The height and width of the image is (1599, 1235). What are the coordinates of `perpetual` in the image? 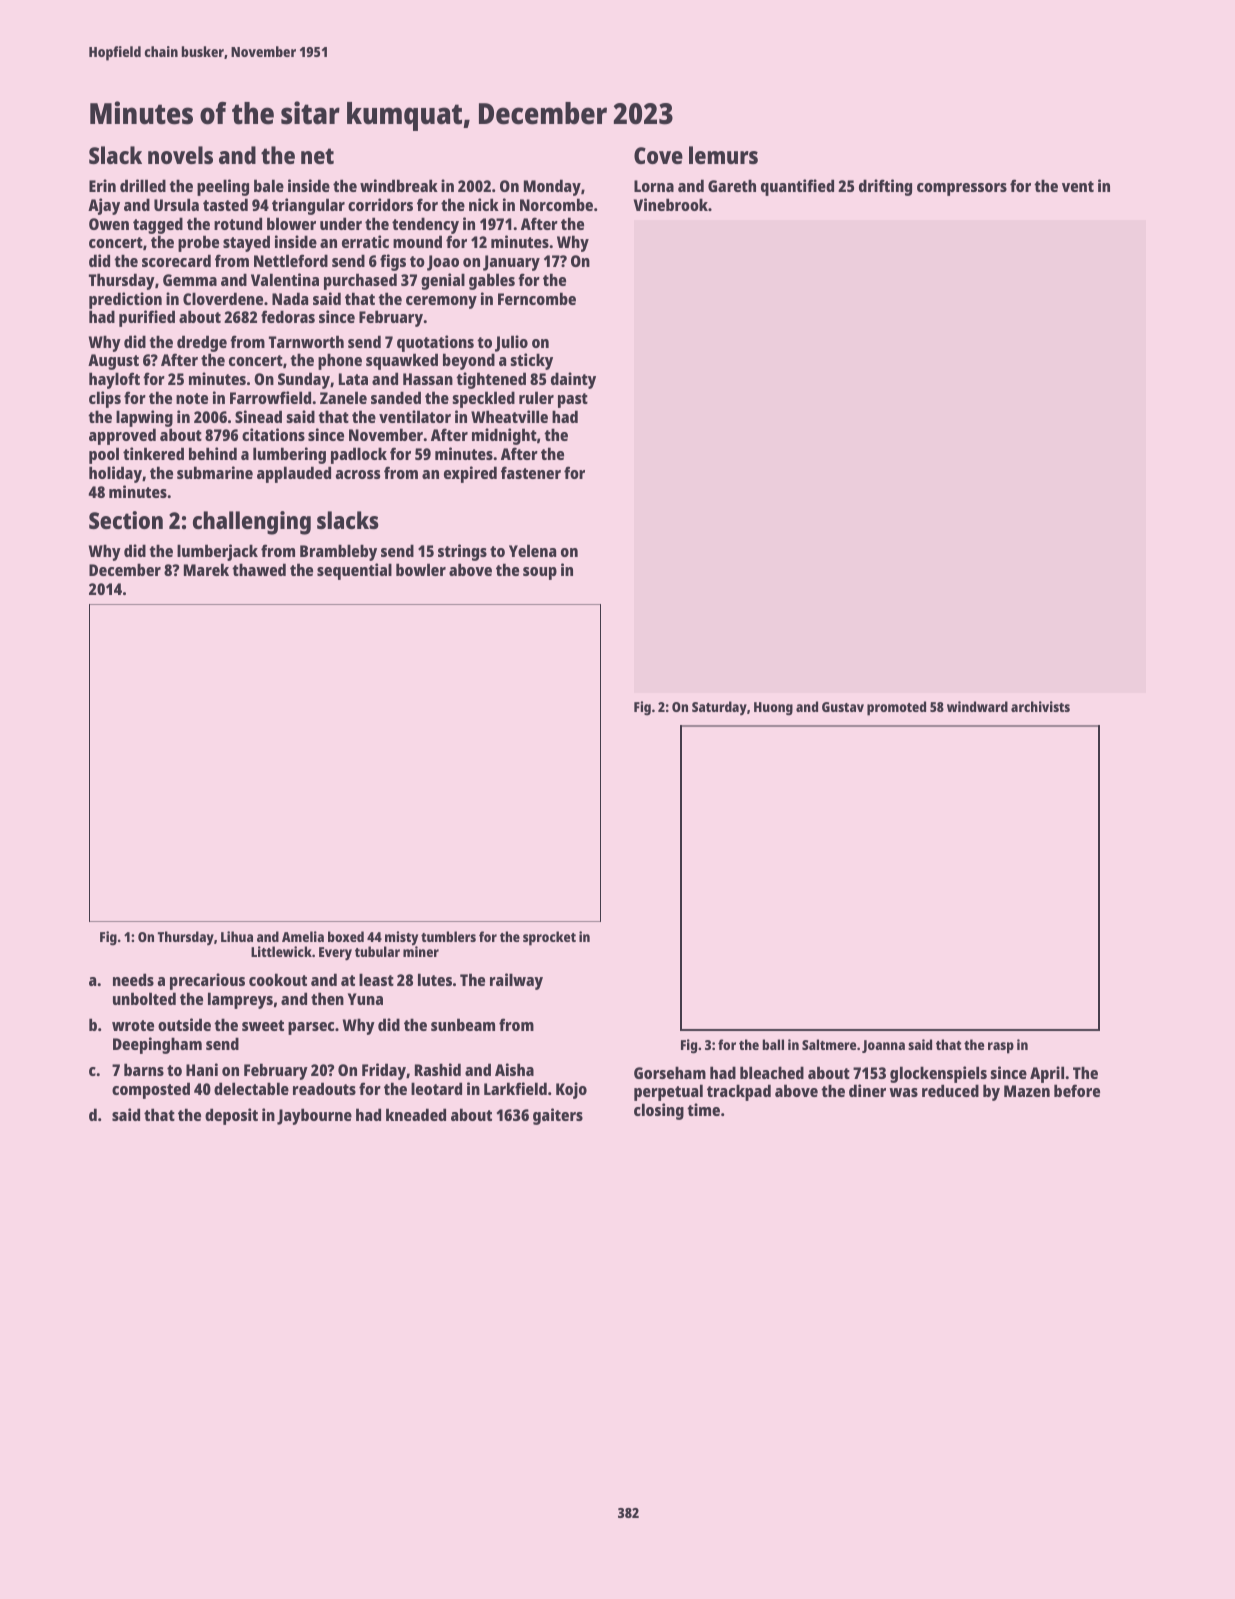 It's located at (668, 1092).
